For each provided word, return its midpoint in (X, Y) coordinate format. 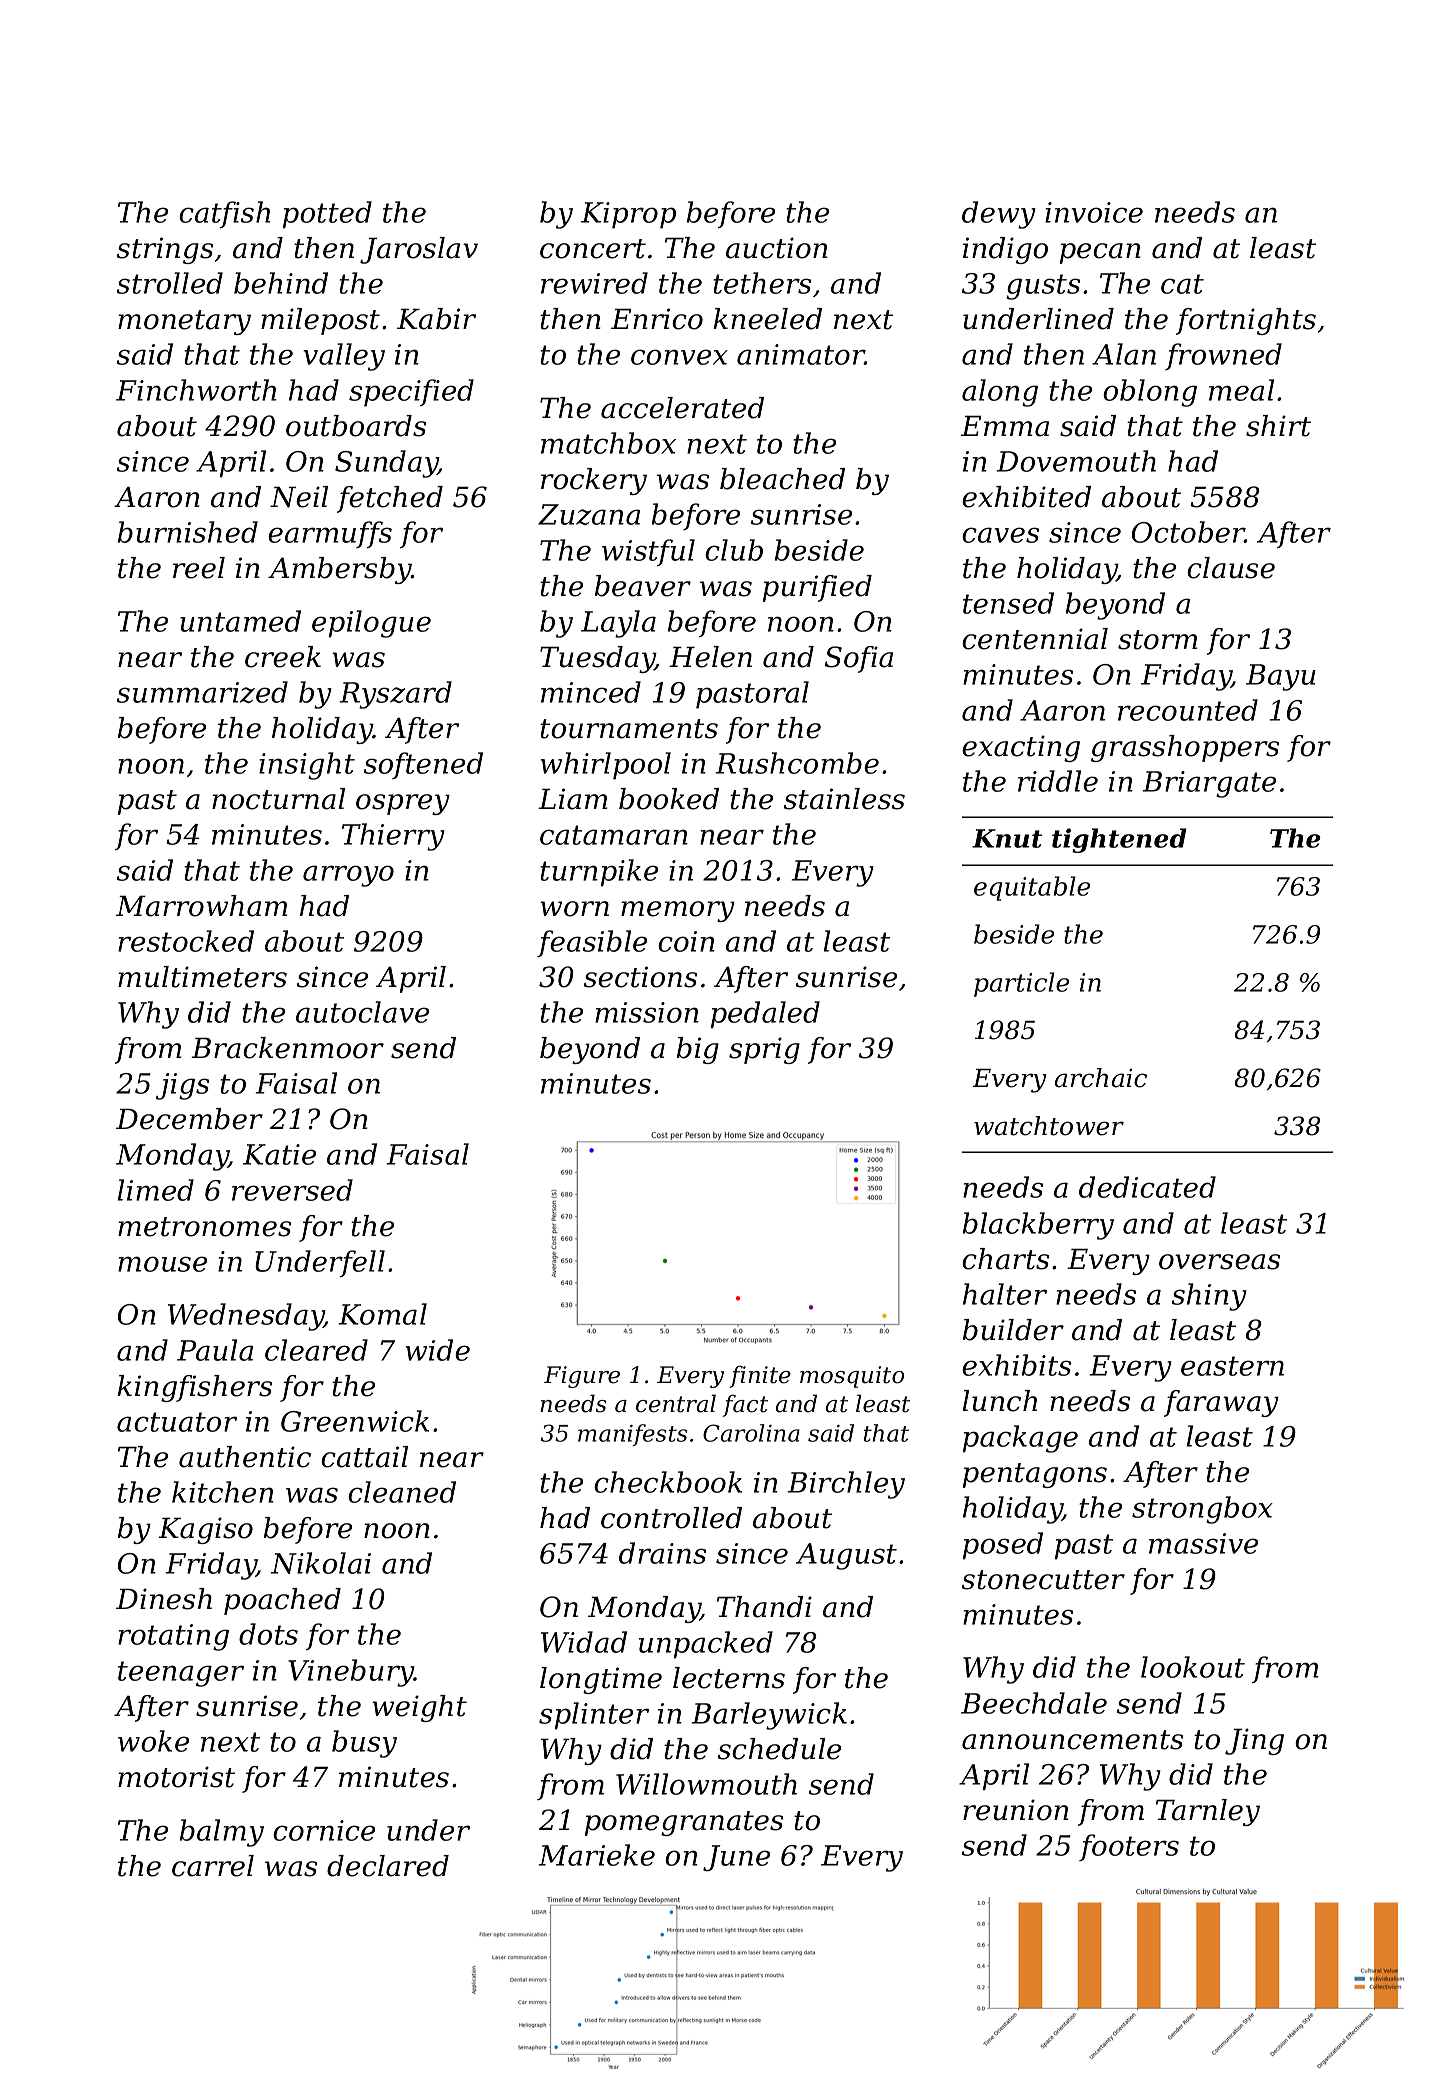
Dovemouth (1076, 461)
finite (760, 1376)
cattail (364, 1457)
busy (364, 1744)
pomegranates (684, 1823)
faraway (1221, 1403)
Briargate (1209, 784)
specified (411, 393)
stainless (844, 799)
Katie (279, 1154)
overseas (1219, 1262)
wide (438, 1350)
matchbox (608, 443)
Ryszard (396, 695)
